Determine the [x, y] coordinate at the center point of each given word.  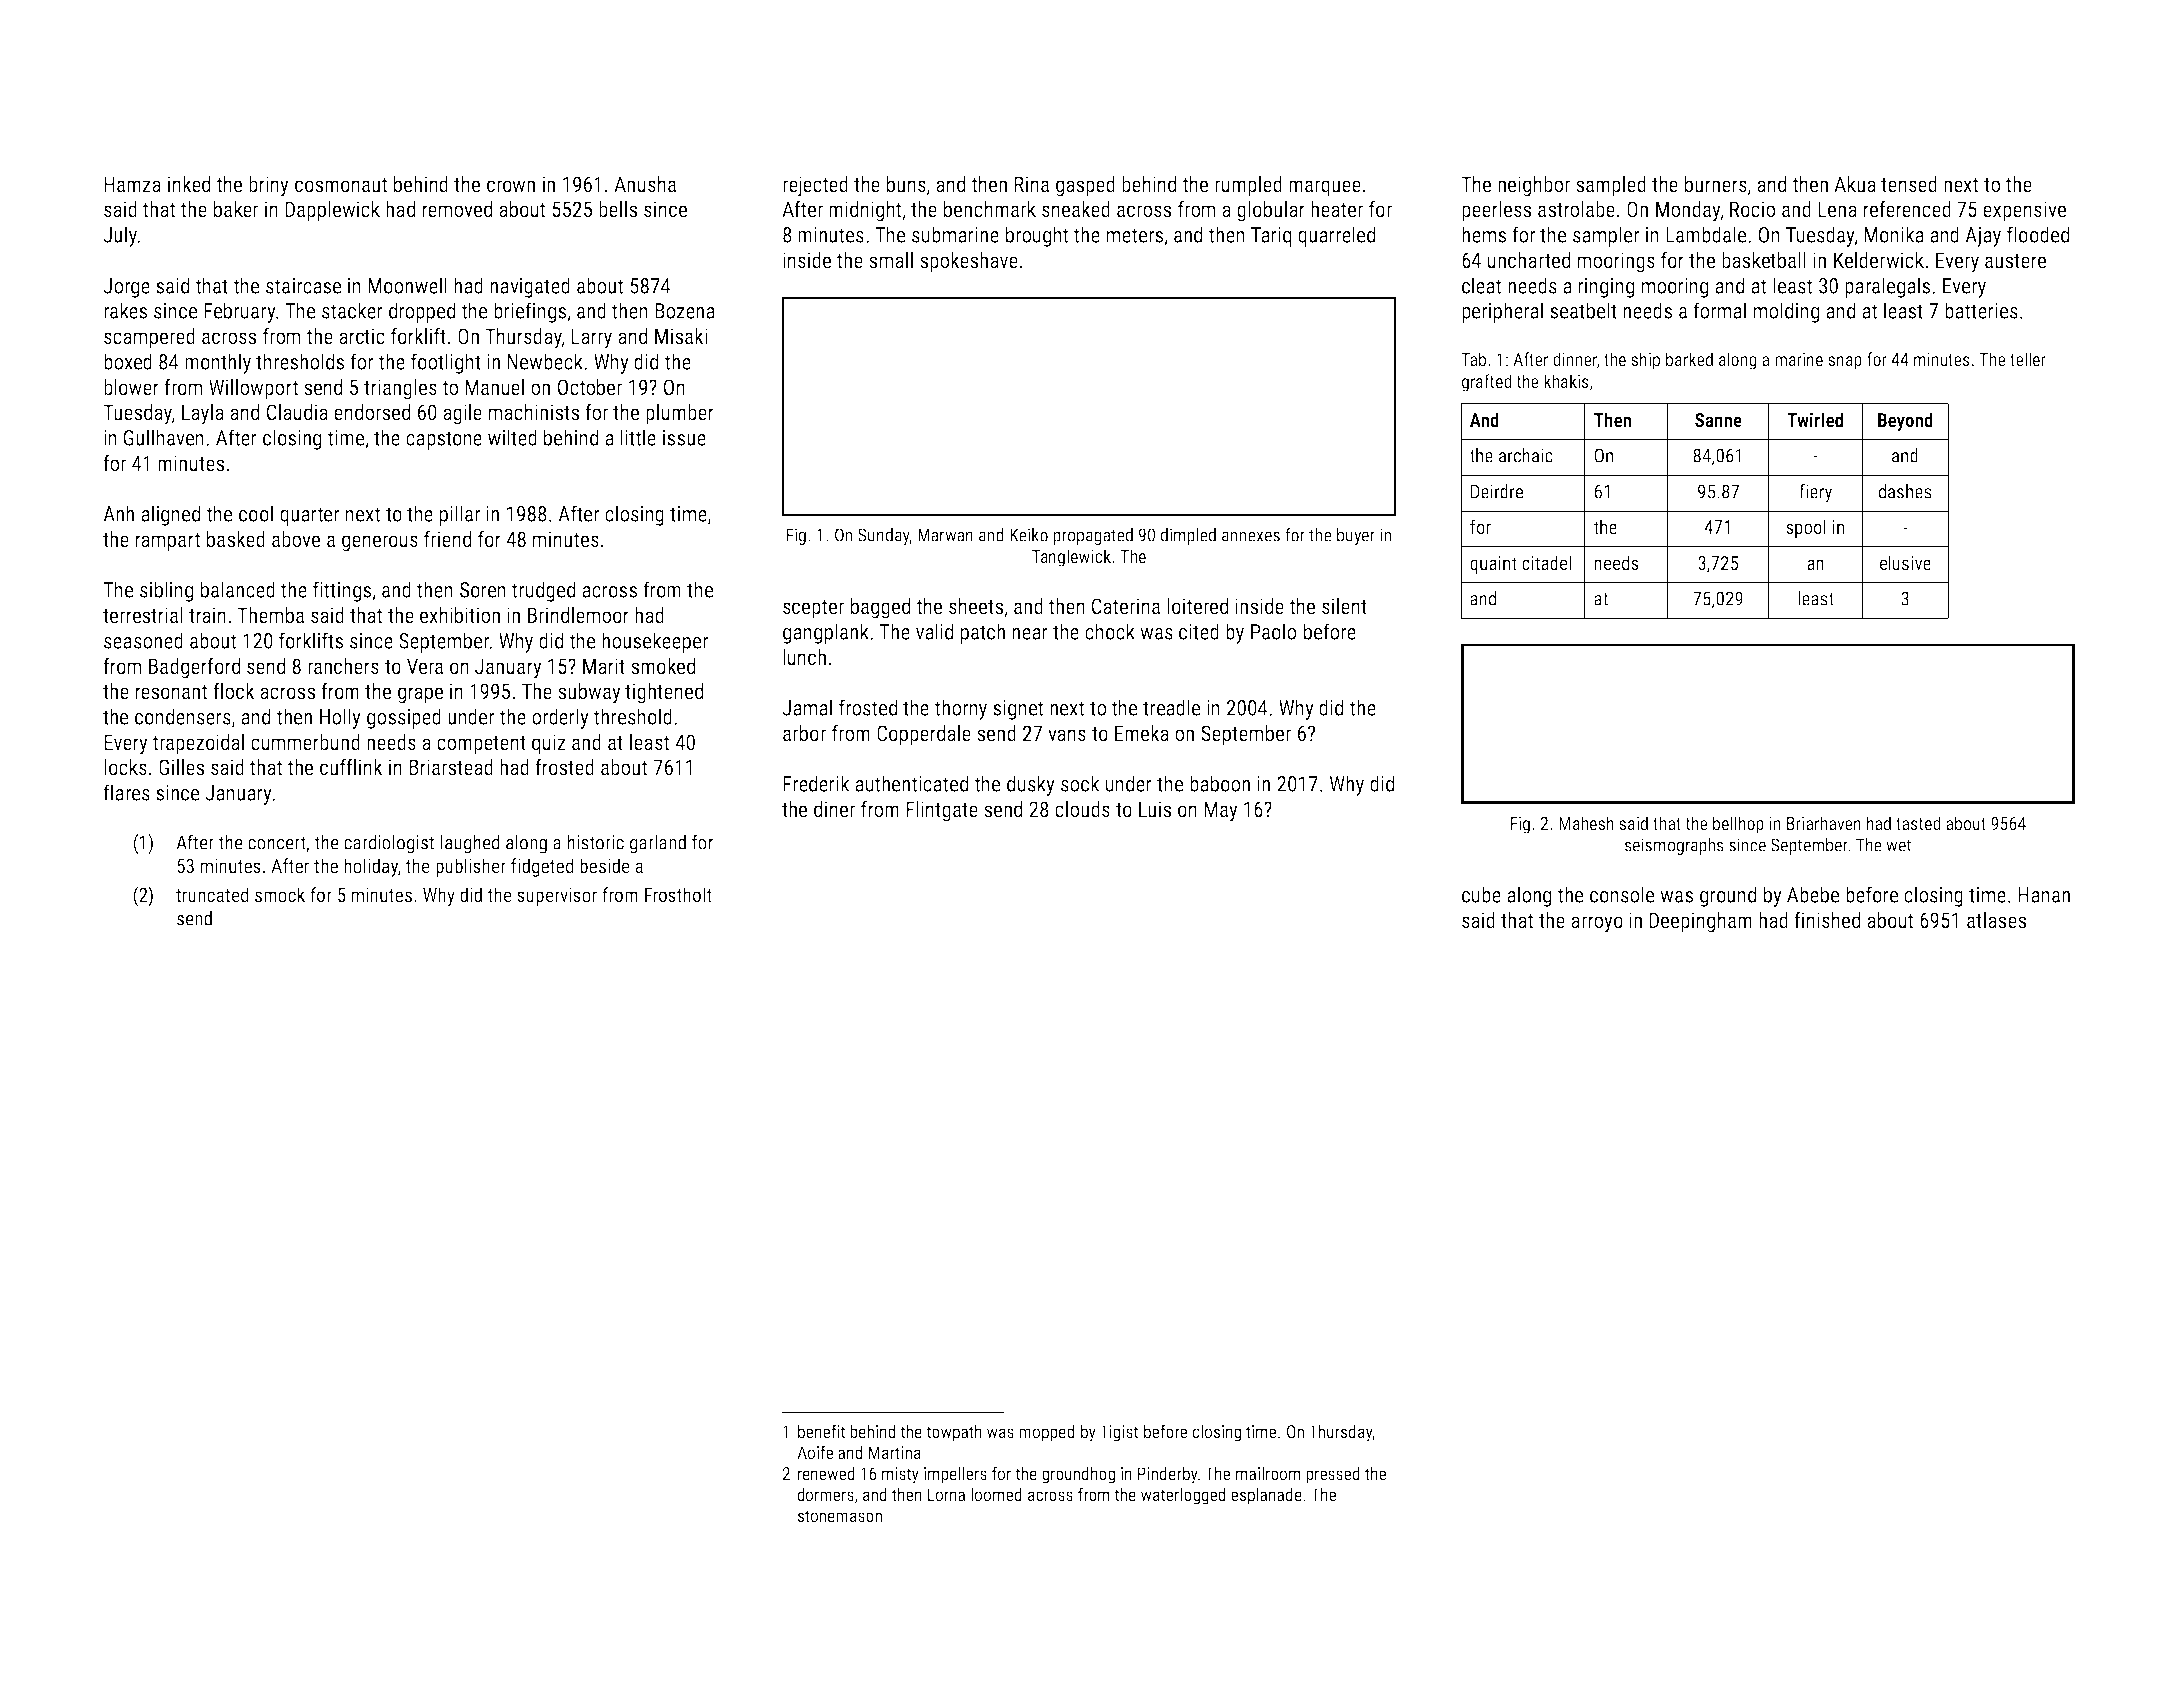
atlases [1996, 920]
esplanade [1266, 1496]
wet [1898, 845]
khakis [1566, 381]
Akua [1855, 184]
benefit [821, 1431]
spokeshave [969, 262]
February [240, 312]
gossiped [404, 718]
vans [1067, 735]
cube [1481, 894]
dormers [826, 1494]
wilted [512, 437]
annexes [1251, 536]
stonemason [840, 1516]
